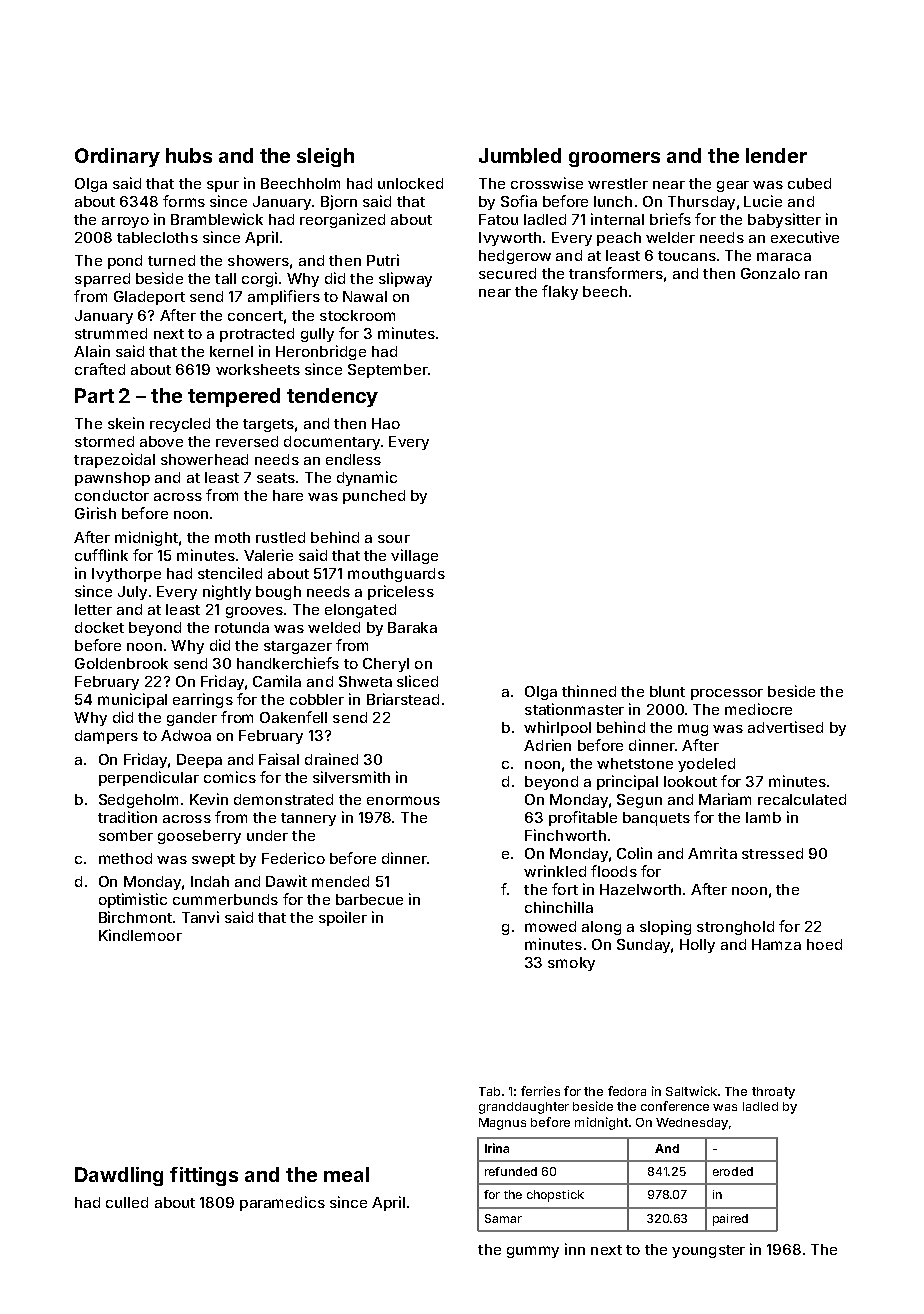  Describe the element at coordinates (180, 425) in the page. I see `recycled` at that location.
